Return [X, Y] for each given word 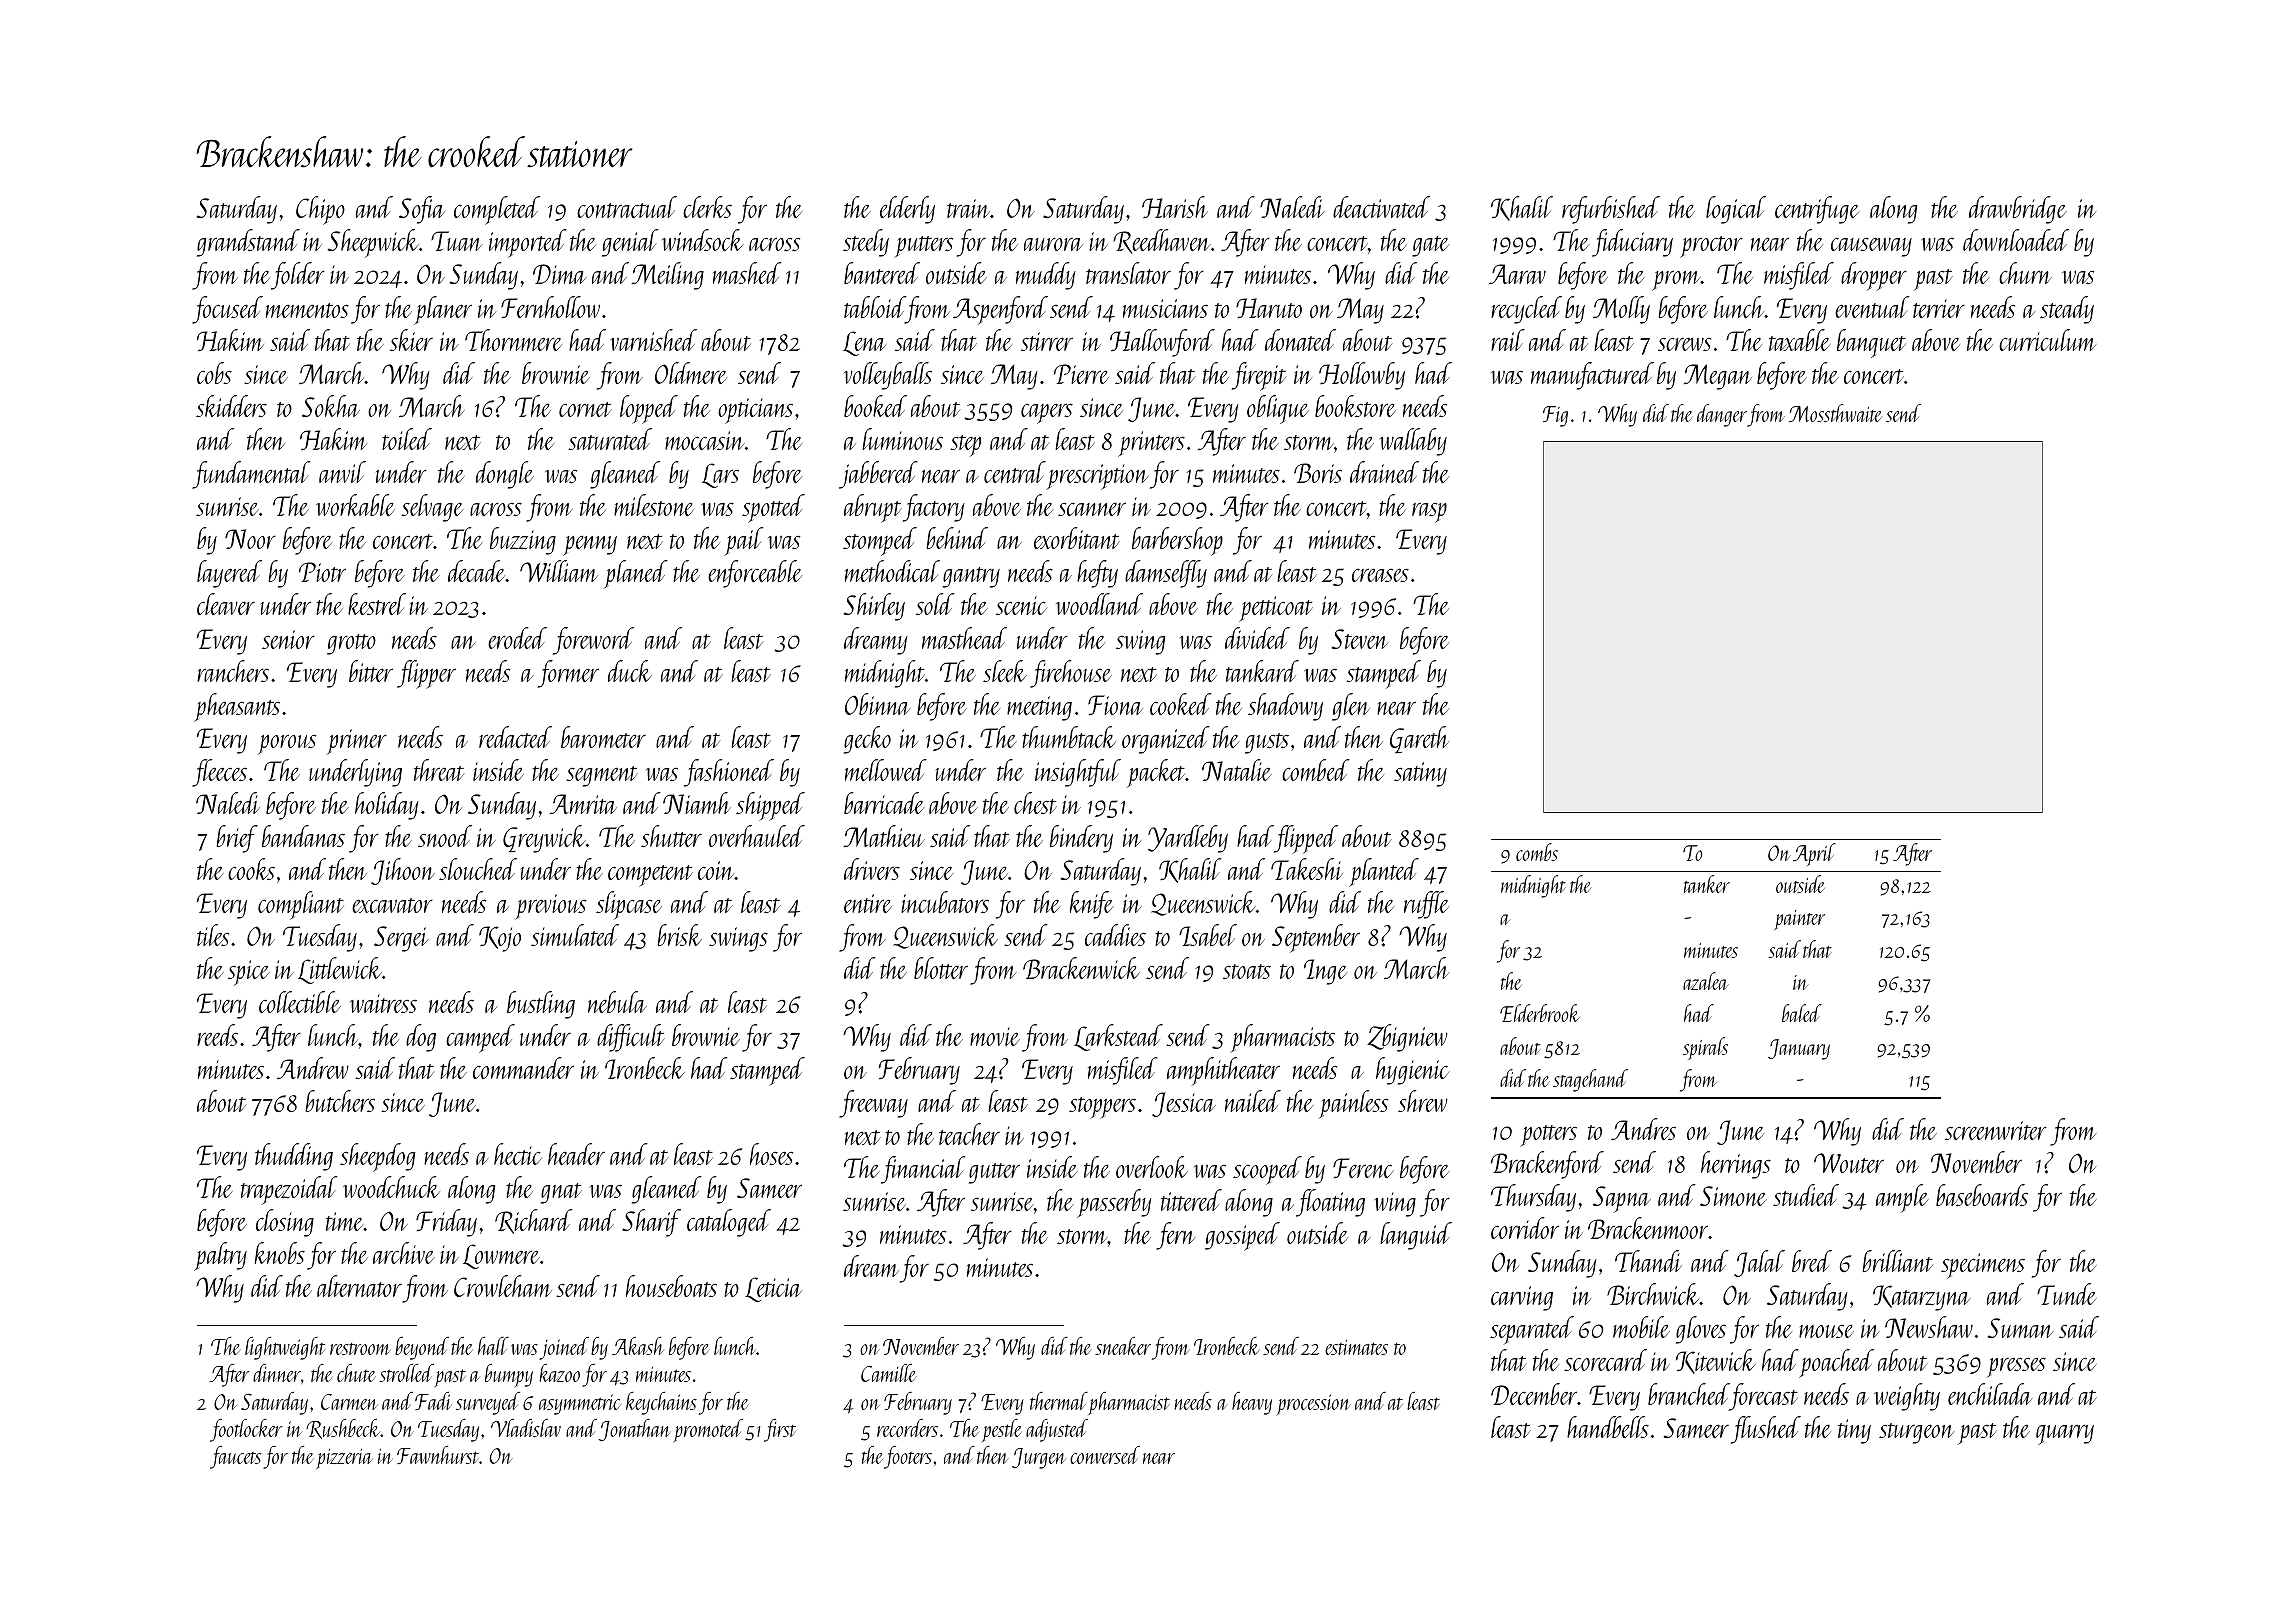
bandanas [303, 836]
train [968, 208]
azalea [1706, 981]
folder [298, 276]
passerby [1114, 1203]
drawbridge [2018, 210]
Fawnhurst [438, 1455]
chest [1035, 803]
